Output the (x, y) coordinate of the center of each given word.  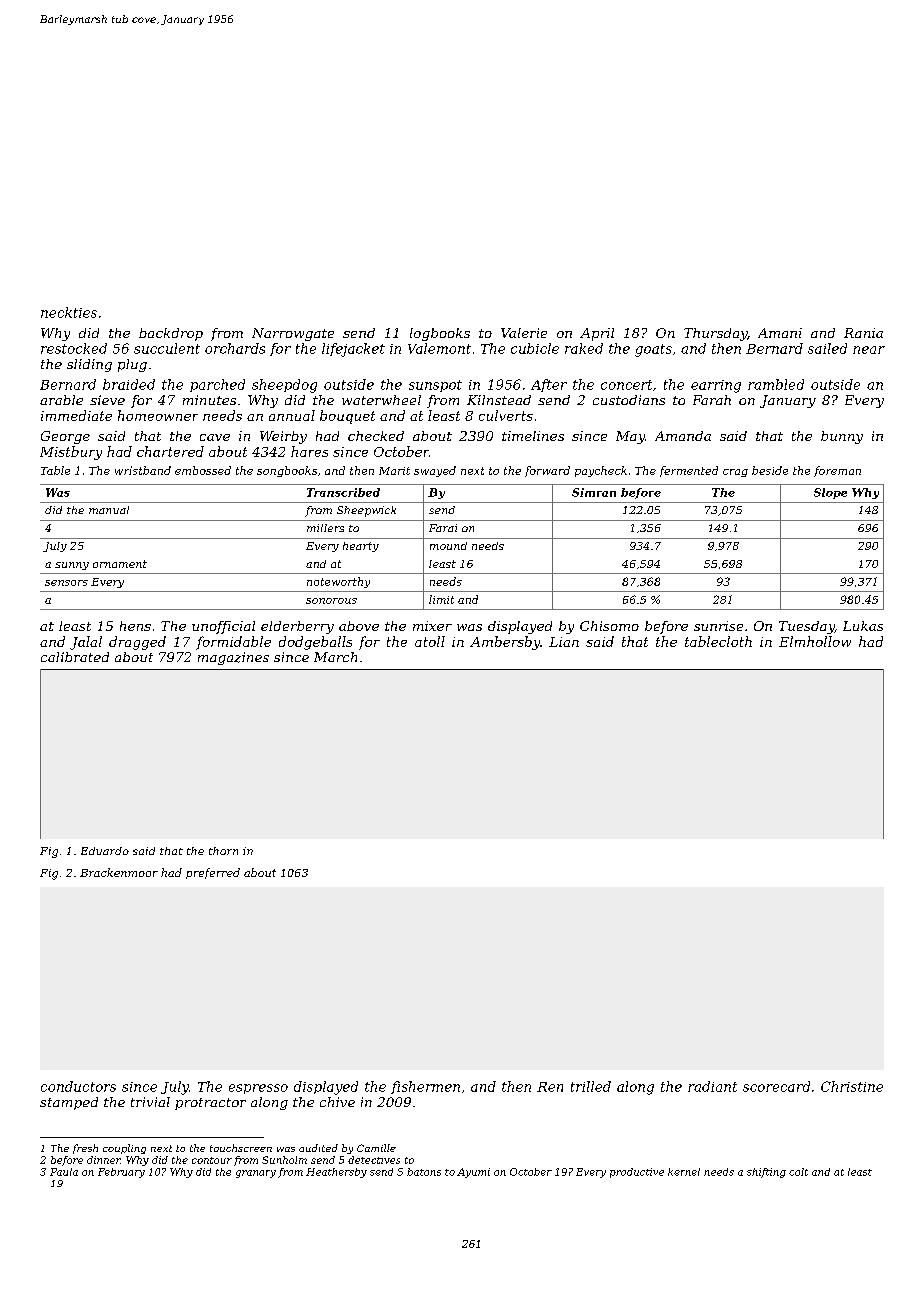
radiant (712, 1086)
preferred (213, 873)
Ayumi (473, 1173)
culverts (506, 415)
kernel (684, 1172)
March (335, 657)
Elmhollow (815, 641)
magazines (233, 658)
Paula (64, 1172)
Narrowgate (293, 334)
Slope (830, 493)
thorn (223, 851)
